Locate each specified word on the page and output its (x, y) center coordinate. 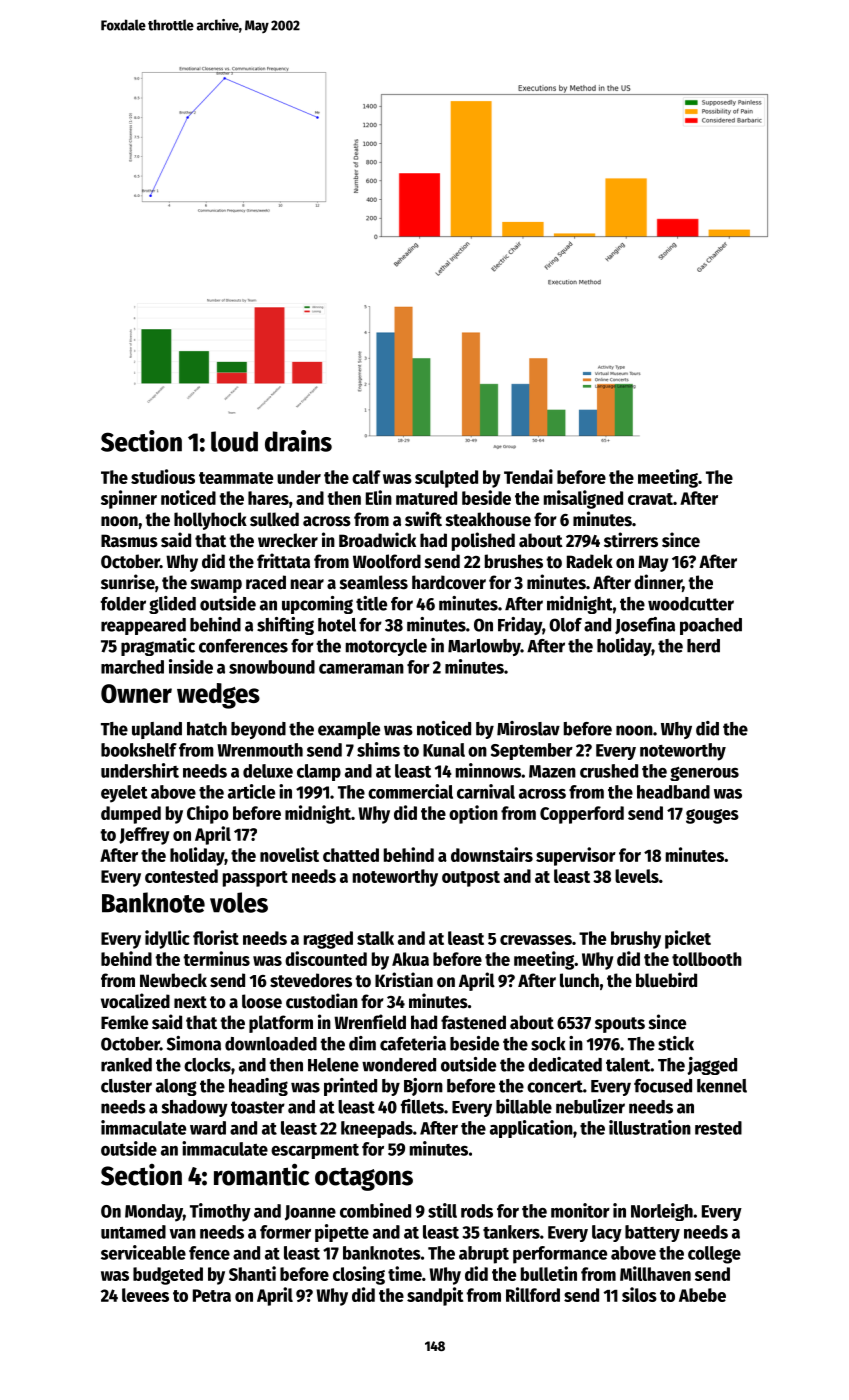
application (531, 1129)
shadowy (195, 1108)
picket (688, 939)
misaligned (583, 499)
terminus (216, 958)
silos (639, 1294)
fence (209, 1253)
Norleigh (662, 1212)
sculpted (446, 479)
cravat (650, 499)
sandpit (435, 1296)
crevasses (536, 940)
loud (234, 441)
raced (266, 582)
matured (426, 498)
